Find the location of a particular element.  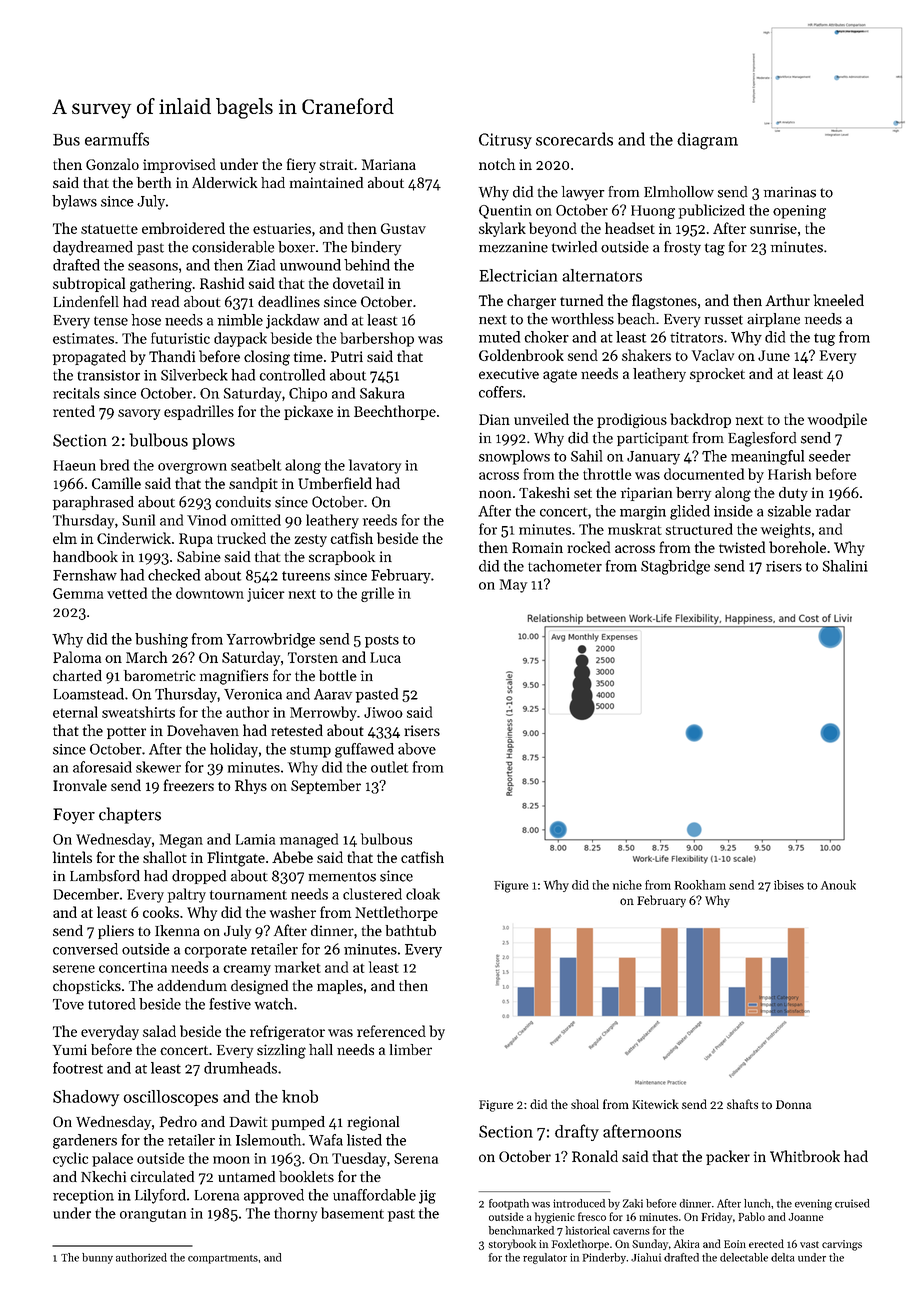

Donna is located at coordinates (794, 1104).
